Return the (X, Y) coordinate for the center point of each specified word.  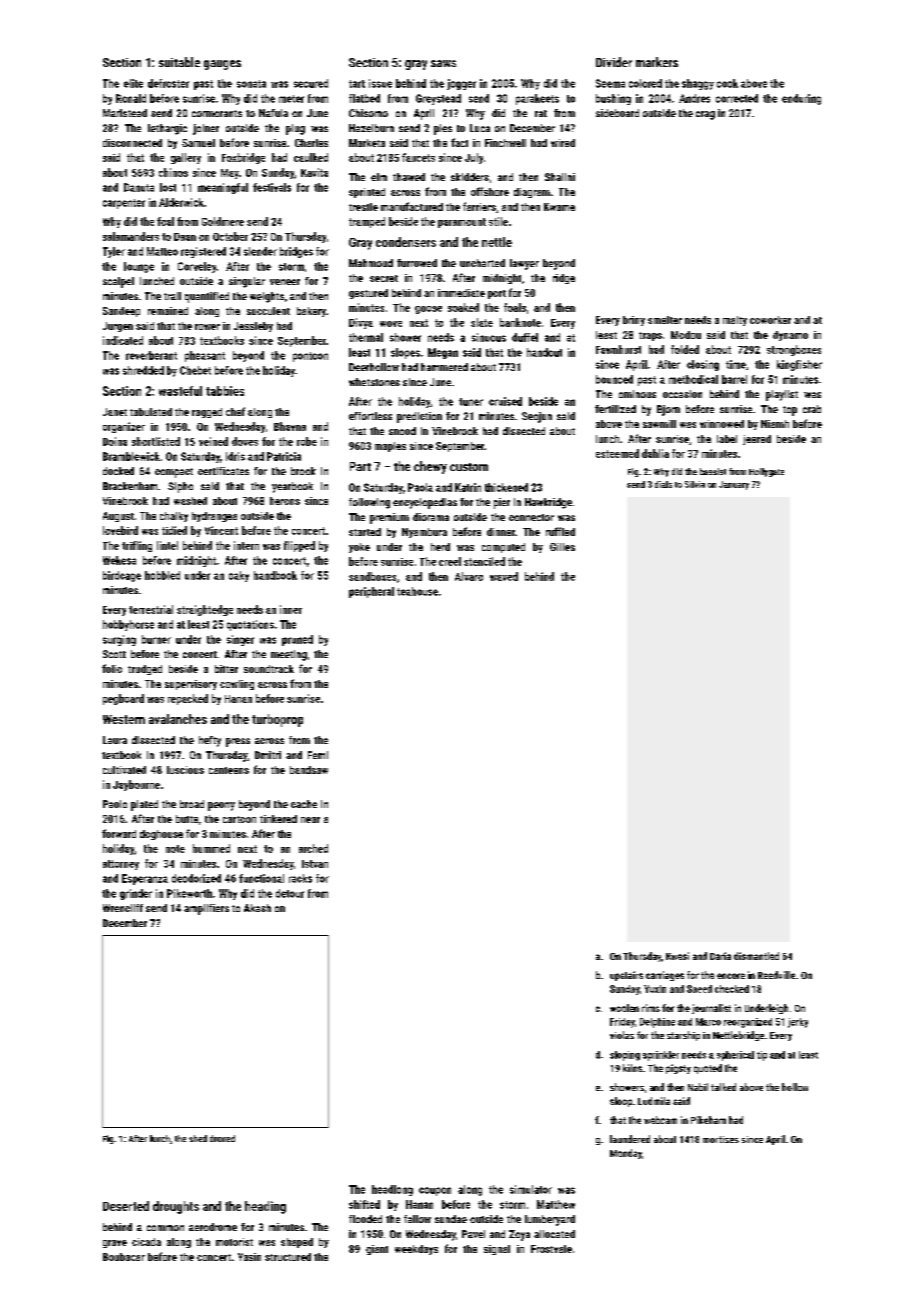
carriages (665, 976)
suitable (179, 62)
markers (657, 62)
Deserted (126, 1206)
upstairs (626, 976)
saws (443, 63)
